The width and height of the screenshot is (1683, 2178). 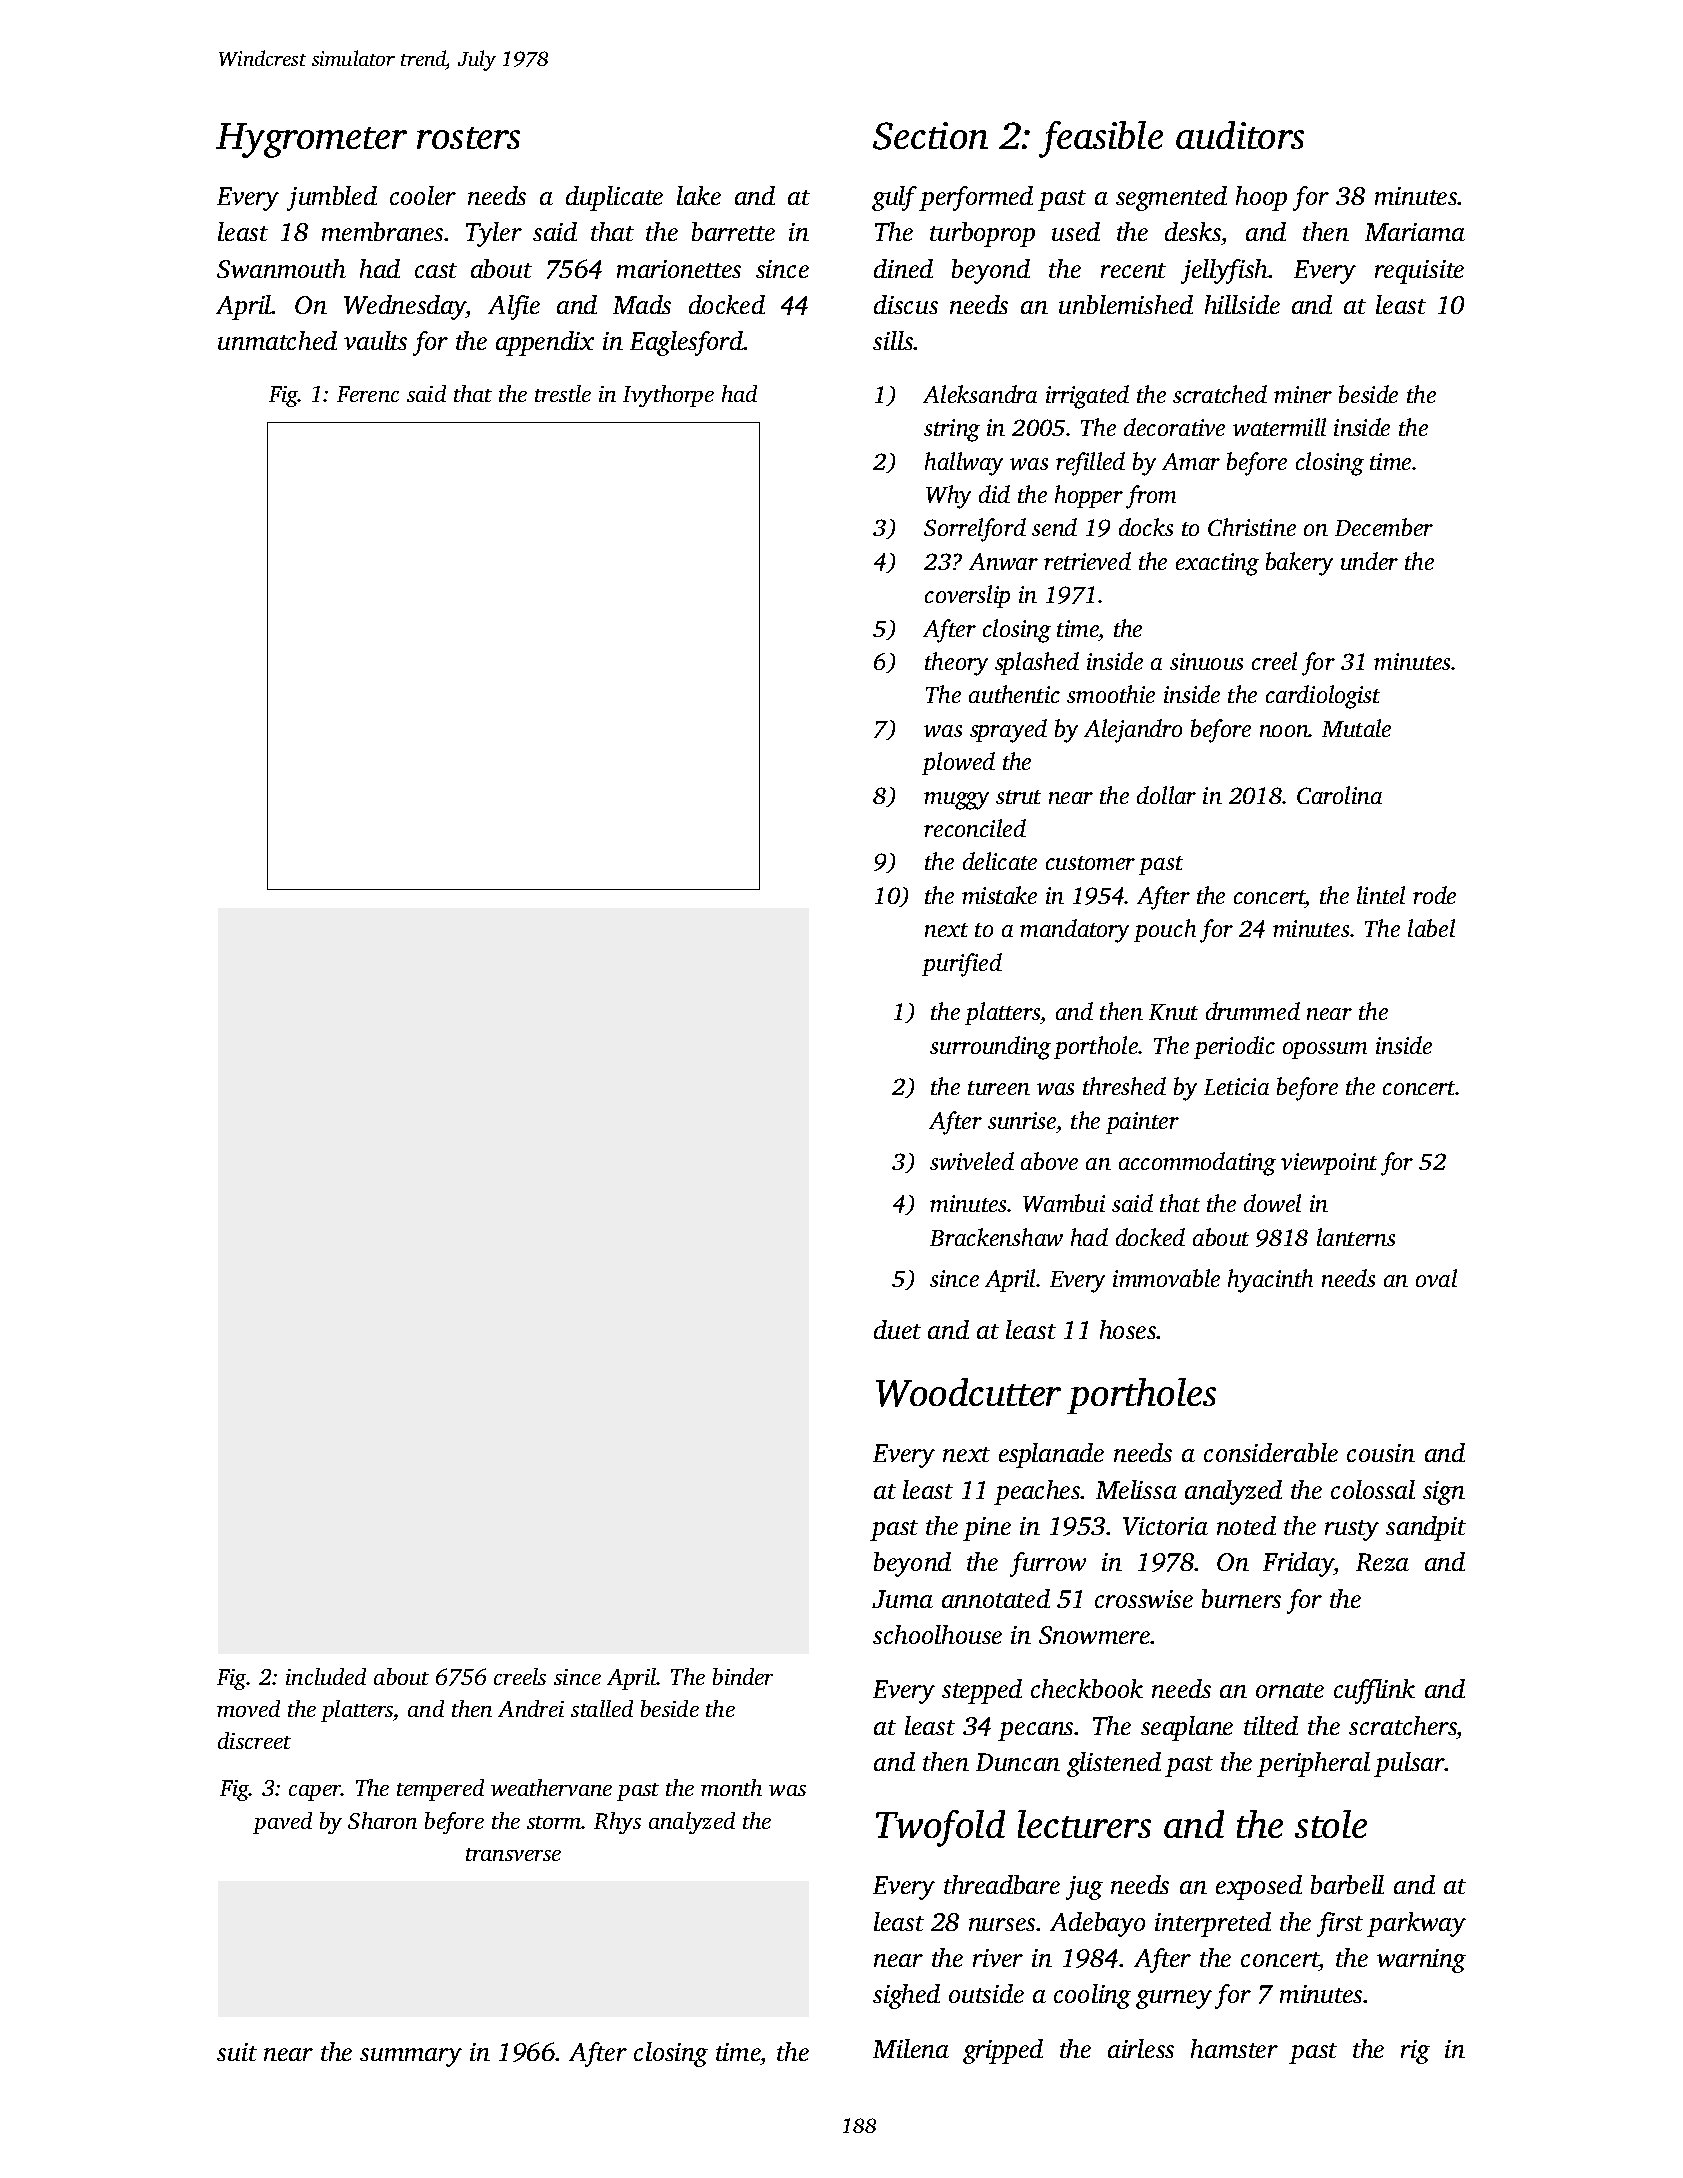 I want to click on viewpoint, so click(x=1329, y=1164).
